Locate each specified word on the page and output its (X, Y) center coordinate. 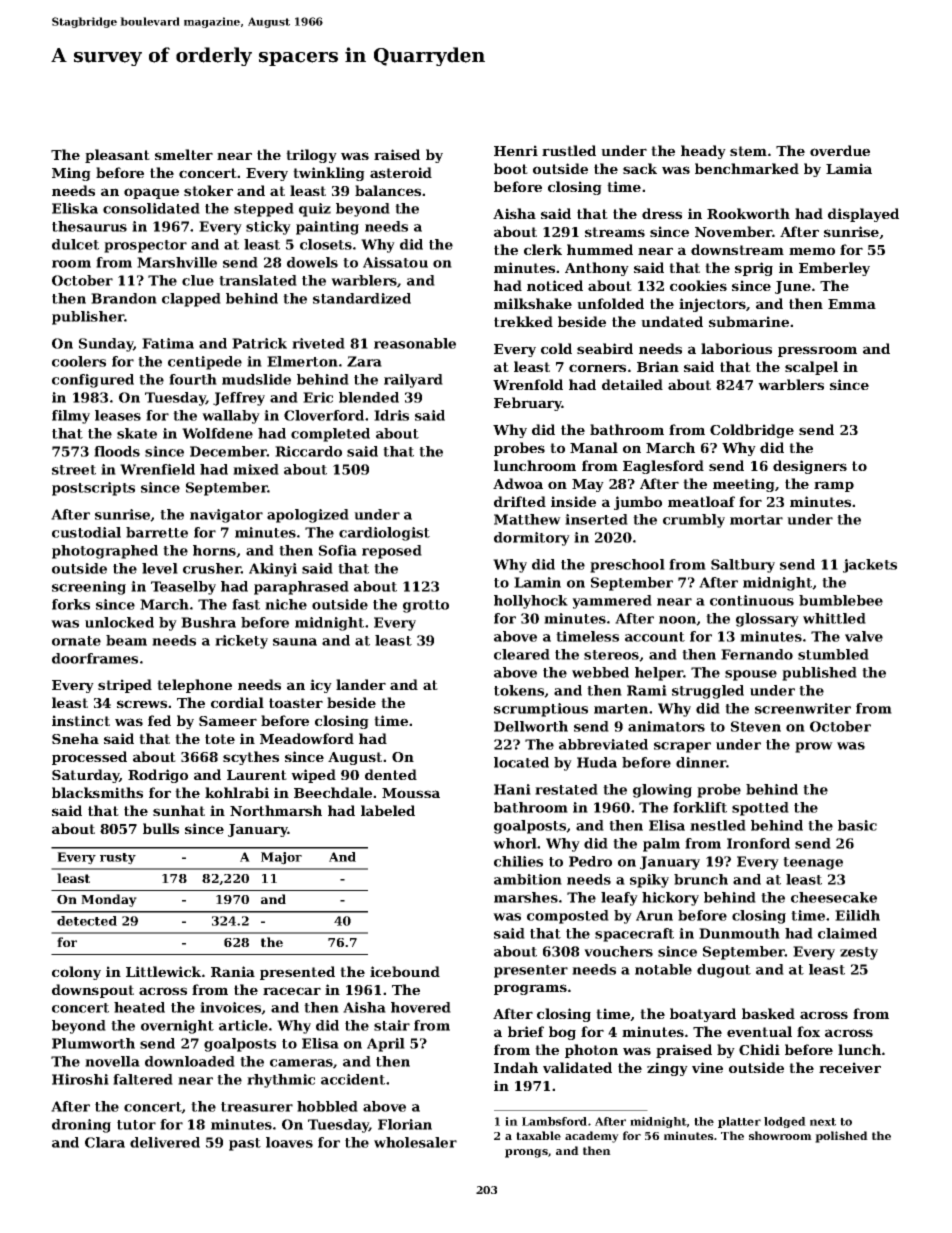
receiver (850, 1067)
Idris (391, 415)
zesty (859, 953)
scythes (251, 758)
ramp (834, 486)
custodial (86, 532)
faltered (143, 1079)
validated (577, 1067)
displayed (863, 215)
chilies (518, 861)
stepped (264, 210)
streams (615, 232)
